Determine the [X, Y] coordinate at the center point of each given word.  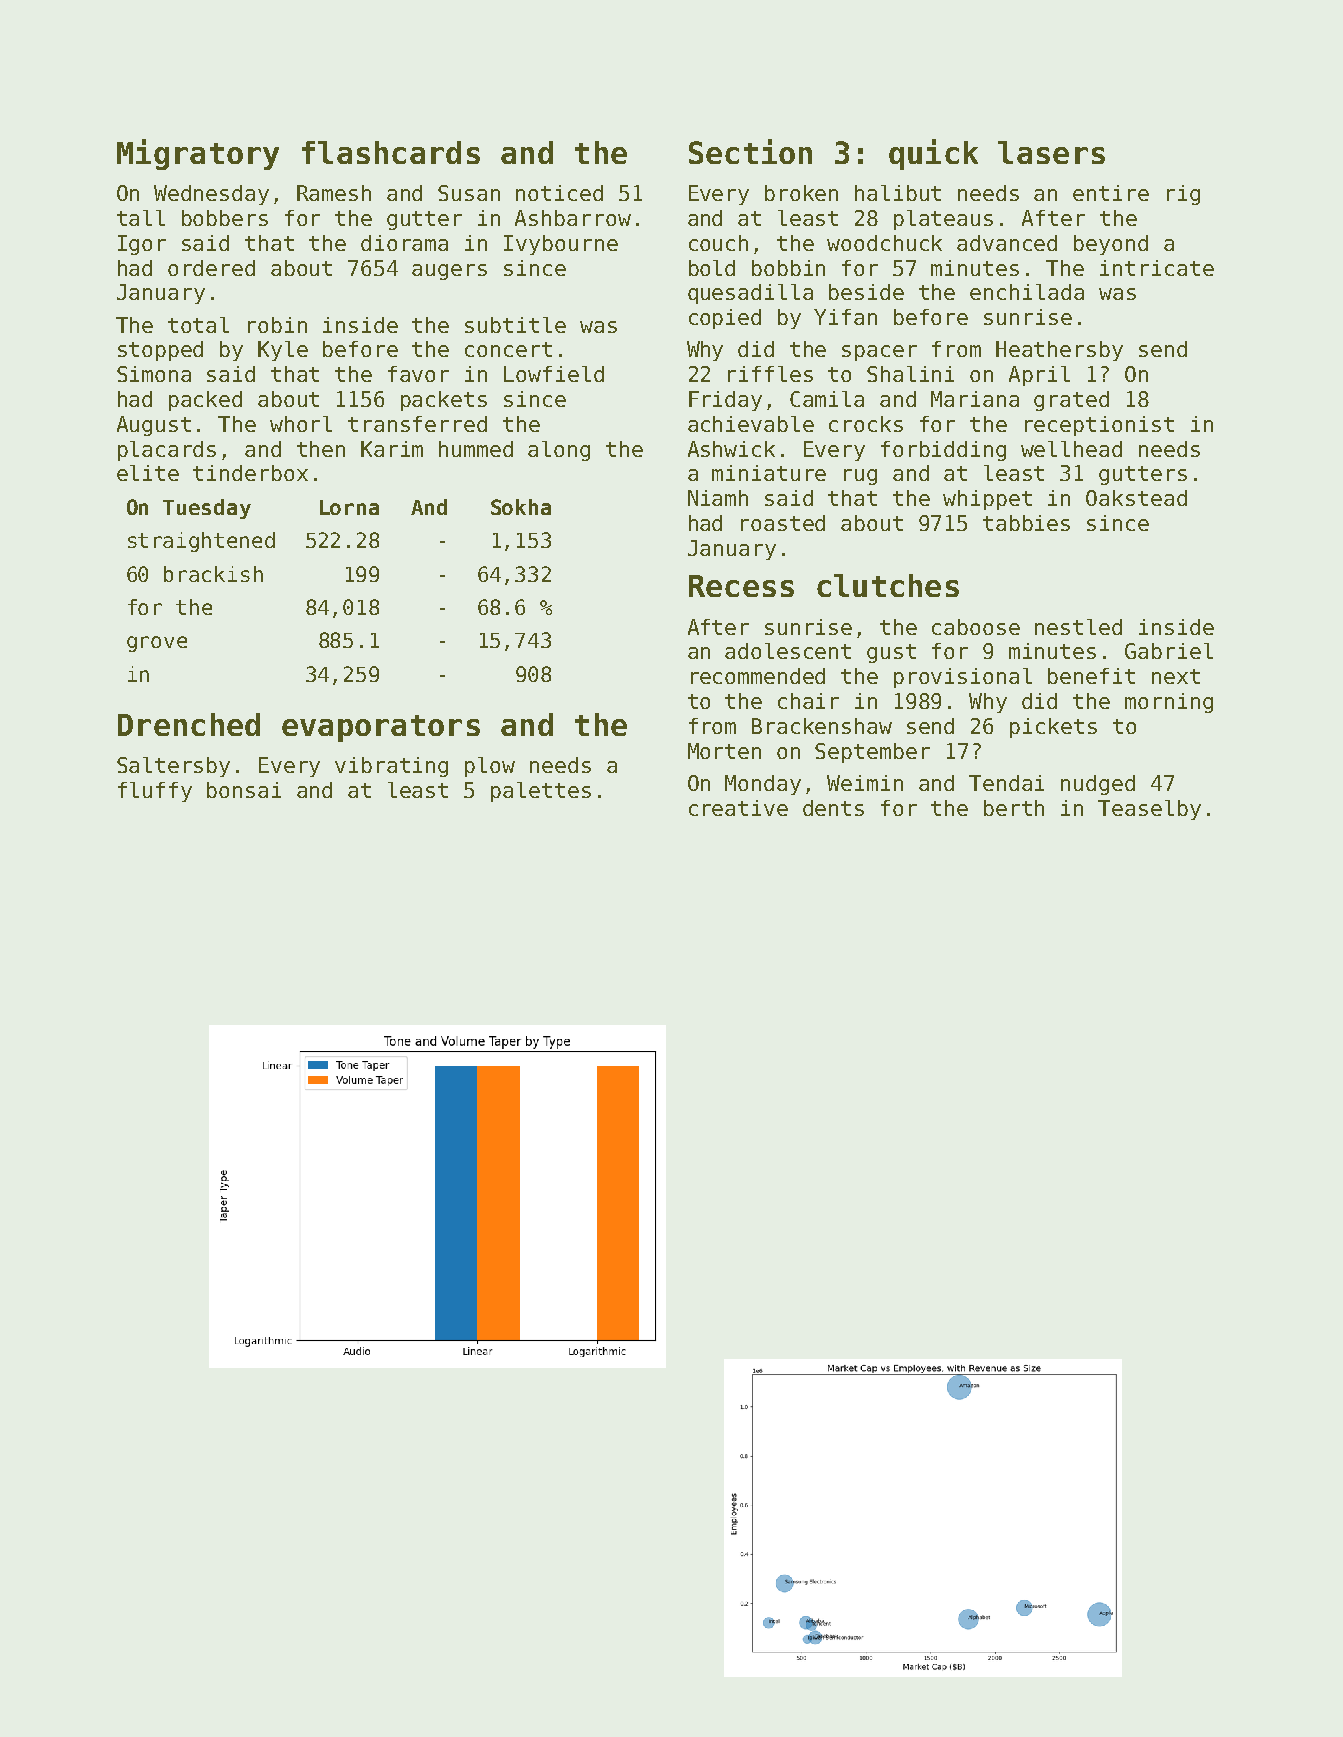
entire [1111, 193]
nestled [1078, 627]
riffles [770, 374]
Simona [154, 374]
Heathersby [1059, 351]
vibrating [391, 767]
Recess [741, 586]
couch [718, 243]
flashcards [391, 152]
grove [157, 644]
